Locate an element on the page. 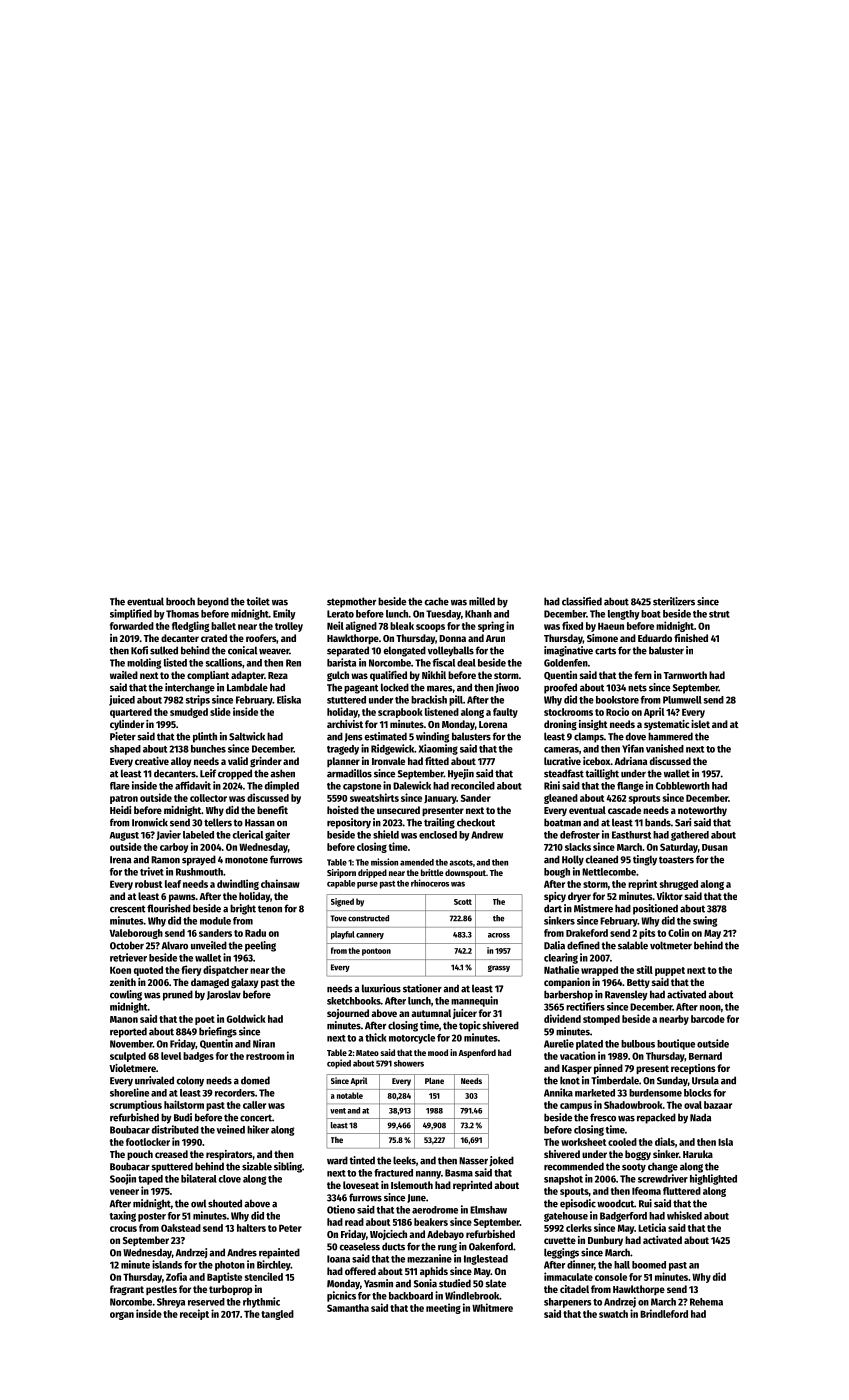 This image has height=1400, width=849. damaged is located at coordinates (210, 983).
